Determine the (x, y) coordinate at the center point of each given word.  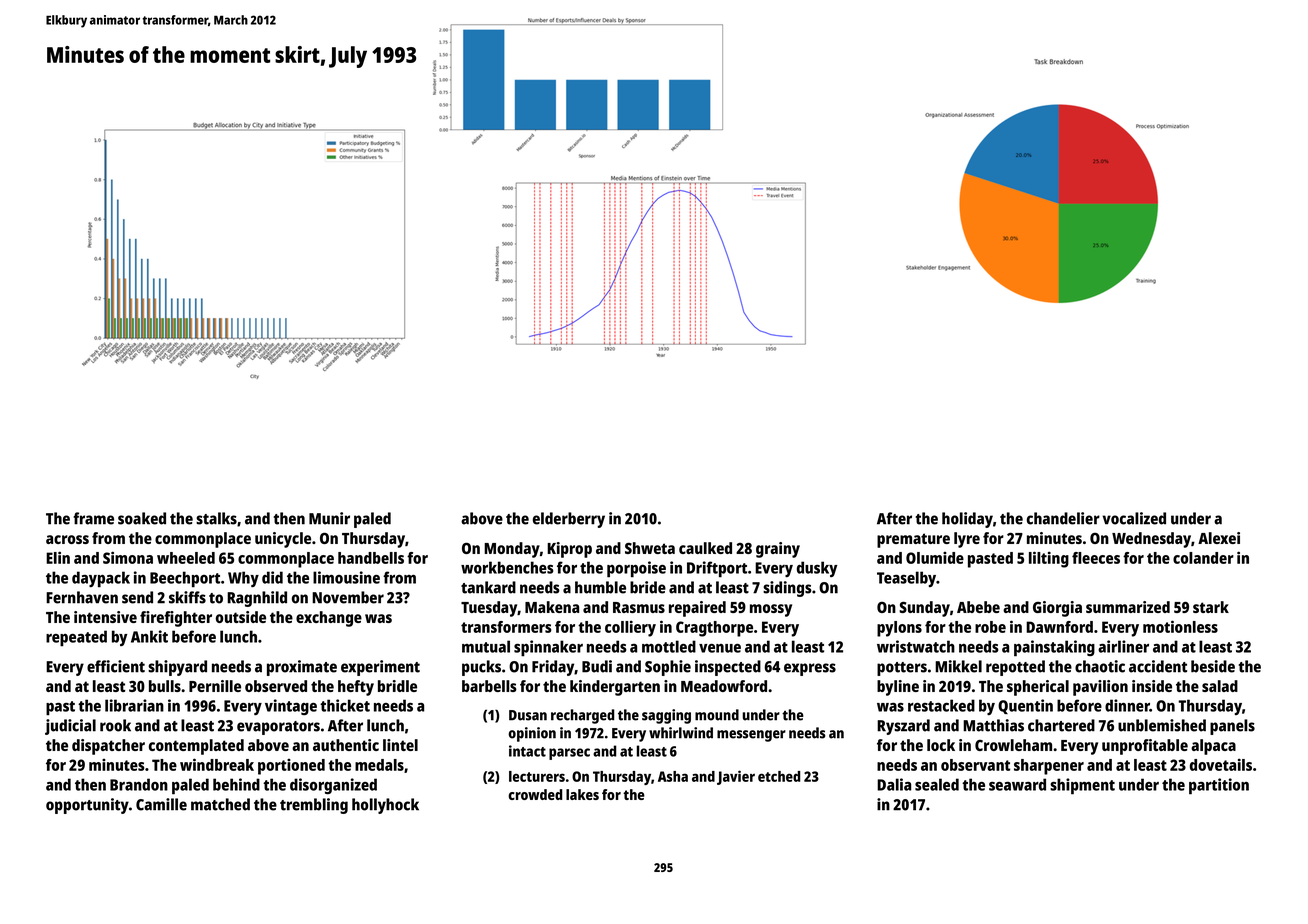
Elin (58, 557)
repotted (1015, 668)
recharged (582, 716)
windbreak (217, 764)
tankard (488, 587)
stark (1211, 607)
